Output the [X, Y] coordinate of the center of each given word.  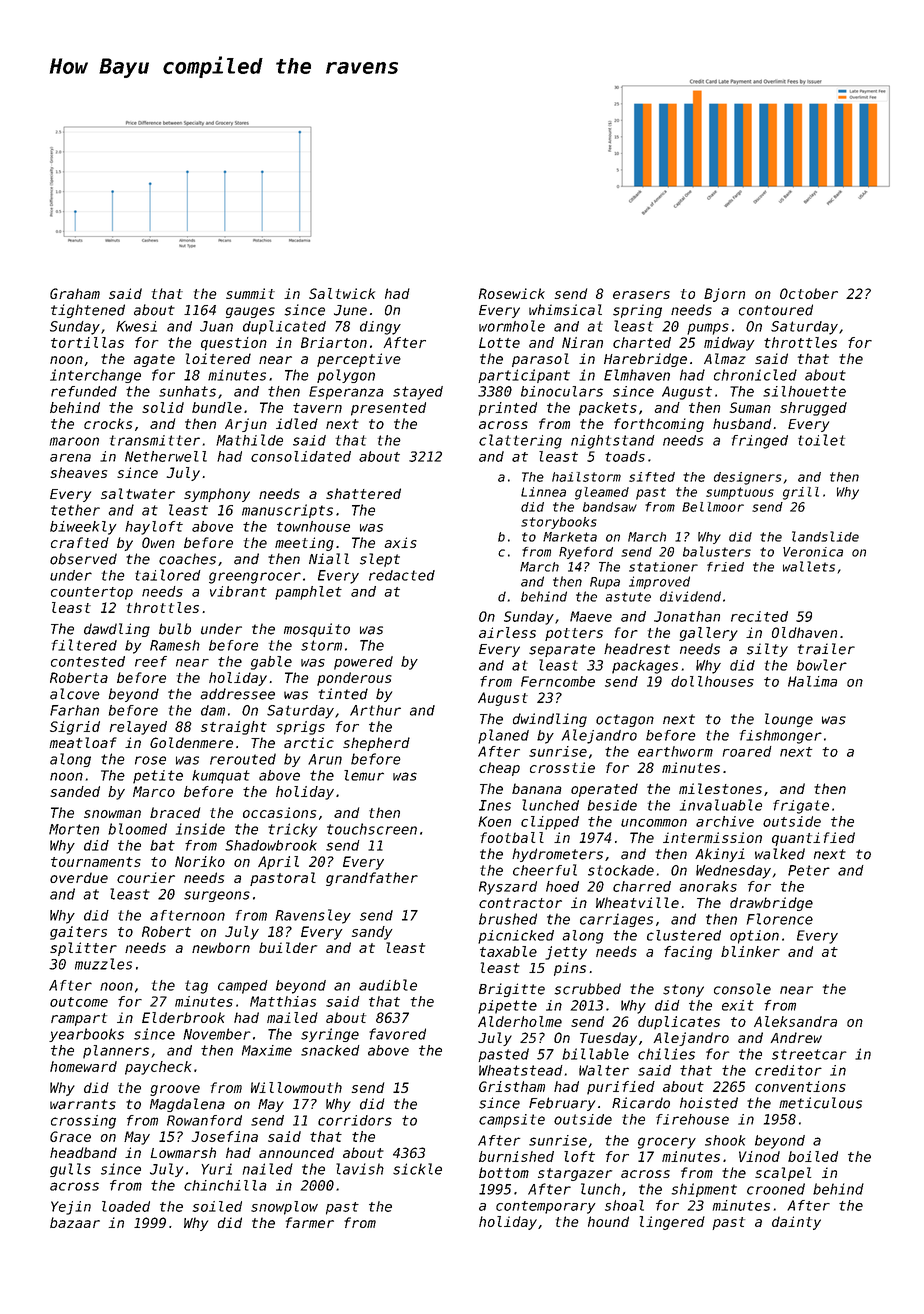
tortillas [87, 342]
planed [503, 736]
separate [562, 650]
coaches [187, 559]
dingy [380, 328]
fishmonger [781, 737]
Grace [70, 1136]
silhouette [804, 391]
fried [725, 567]
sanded [75, 791]
